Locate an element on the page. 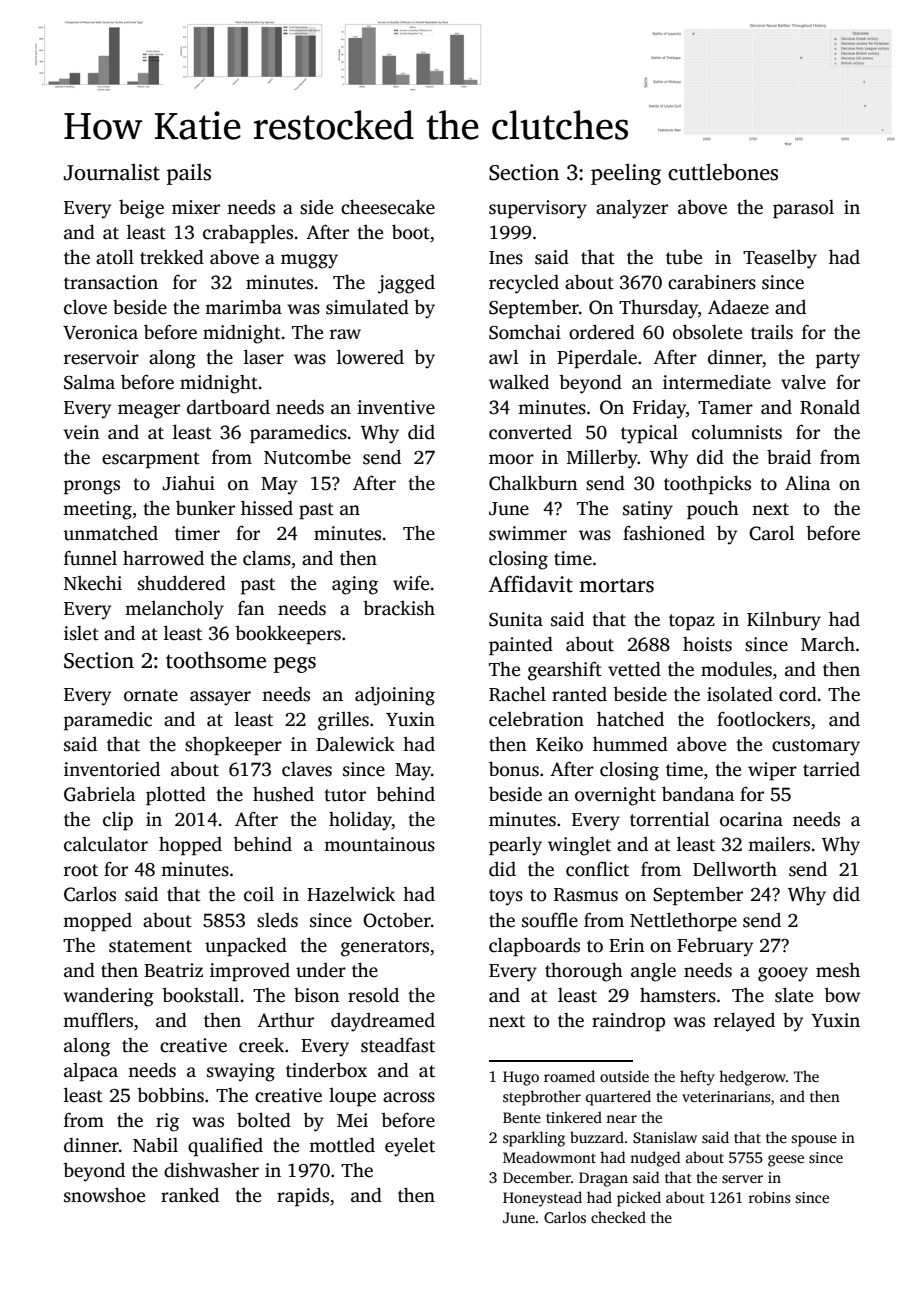 The width and height of the image is (924, 1311). brackish is located at coordinates (399, 608).
